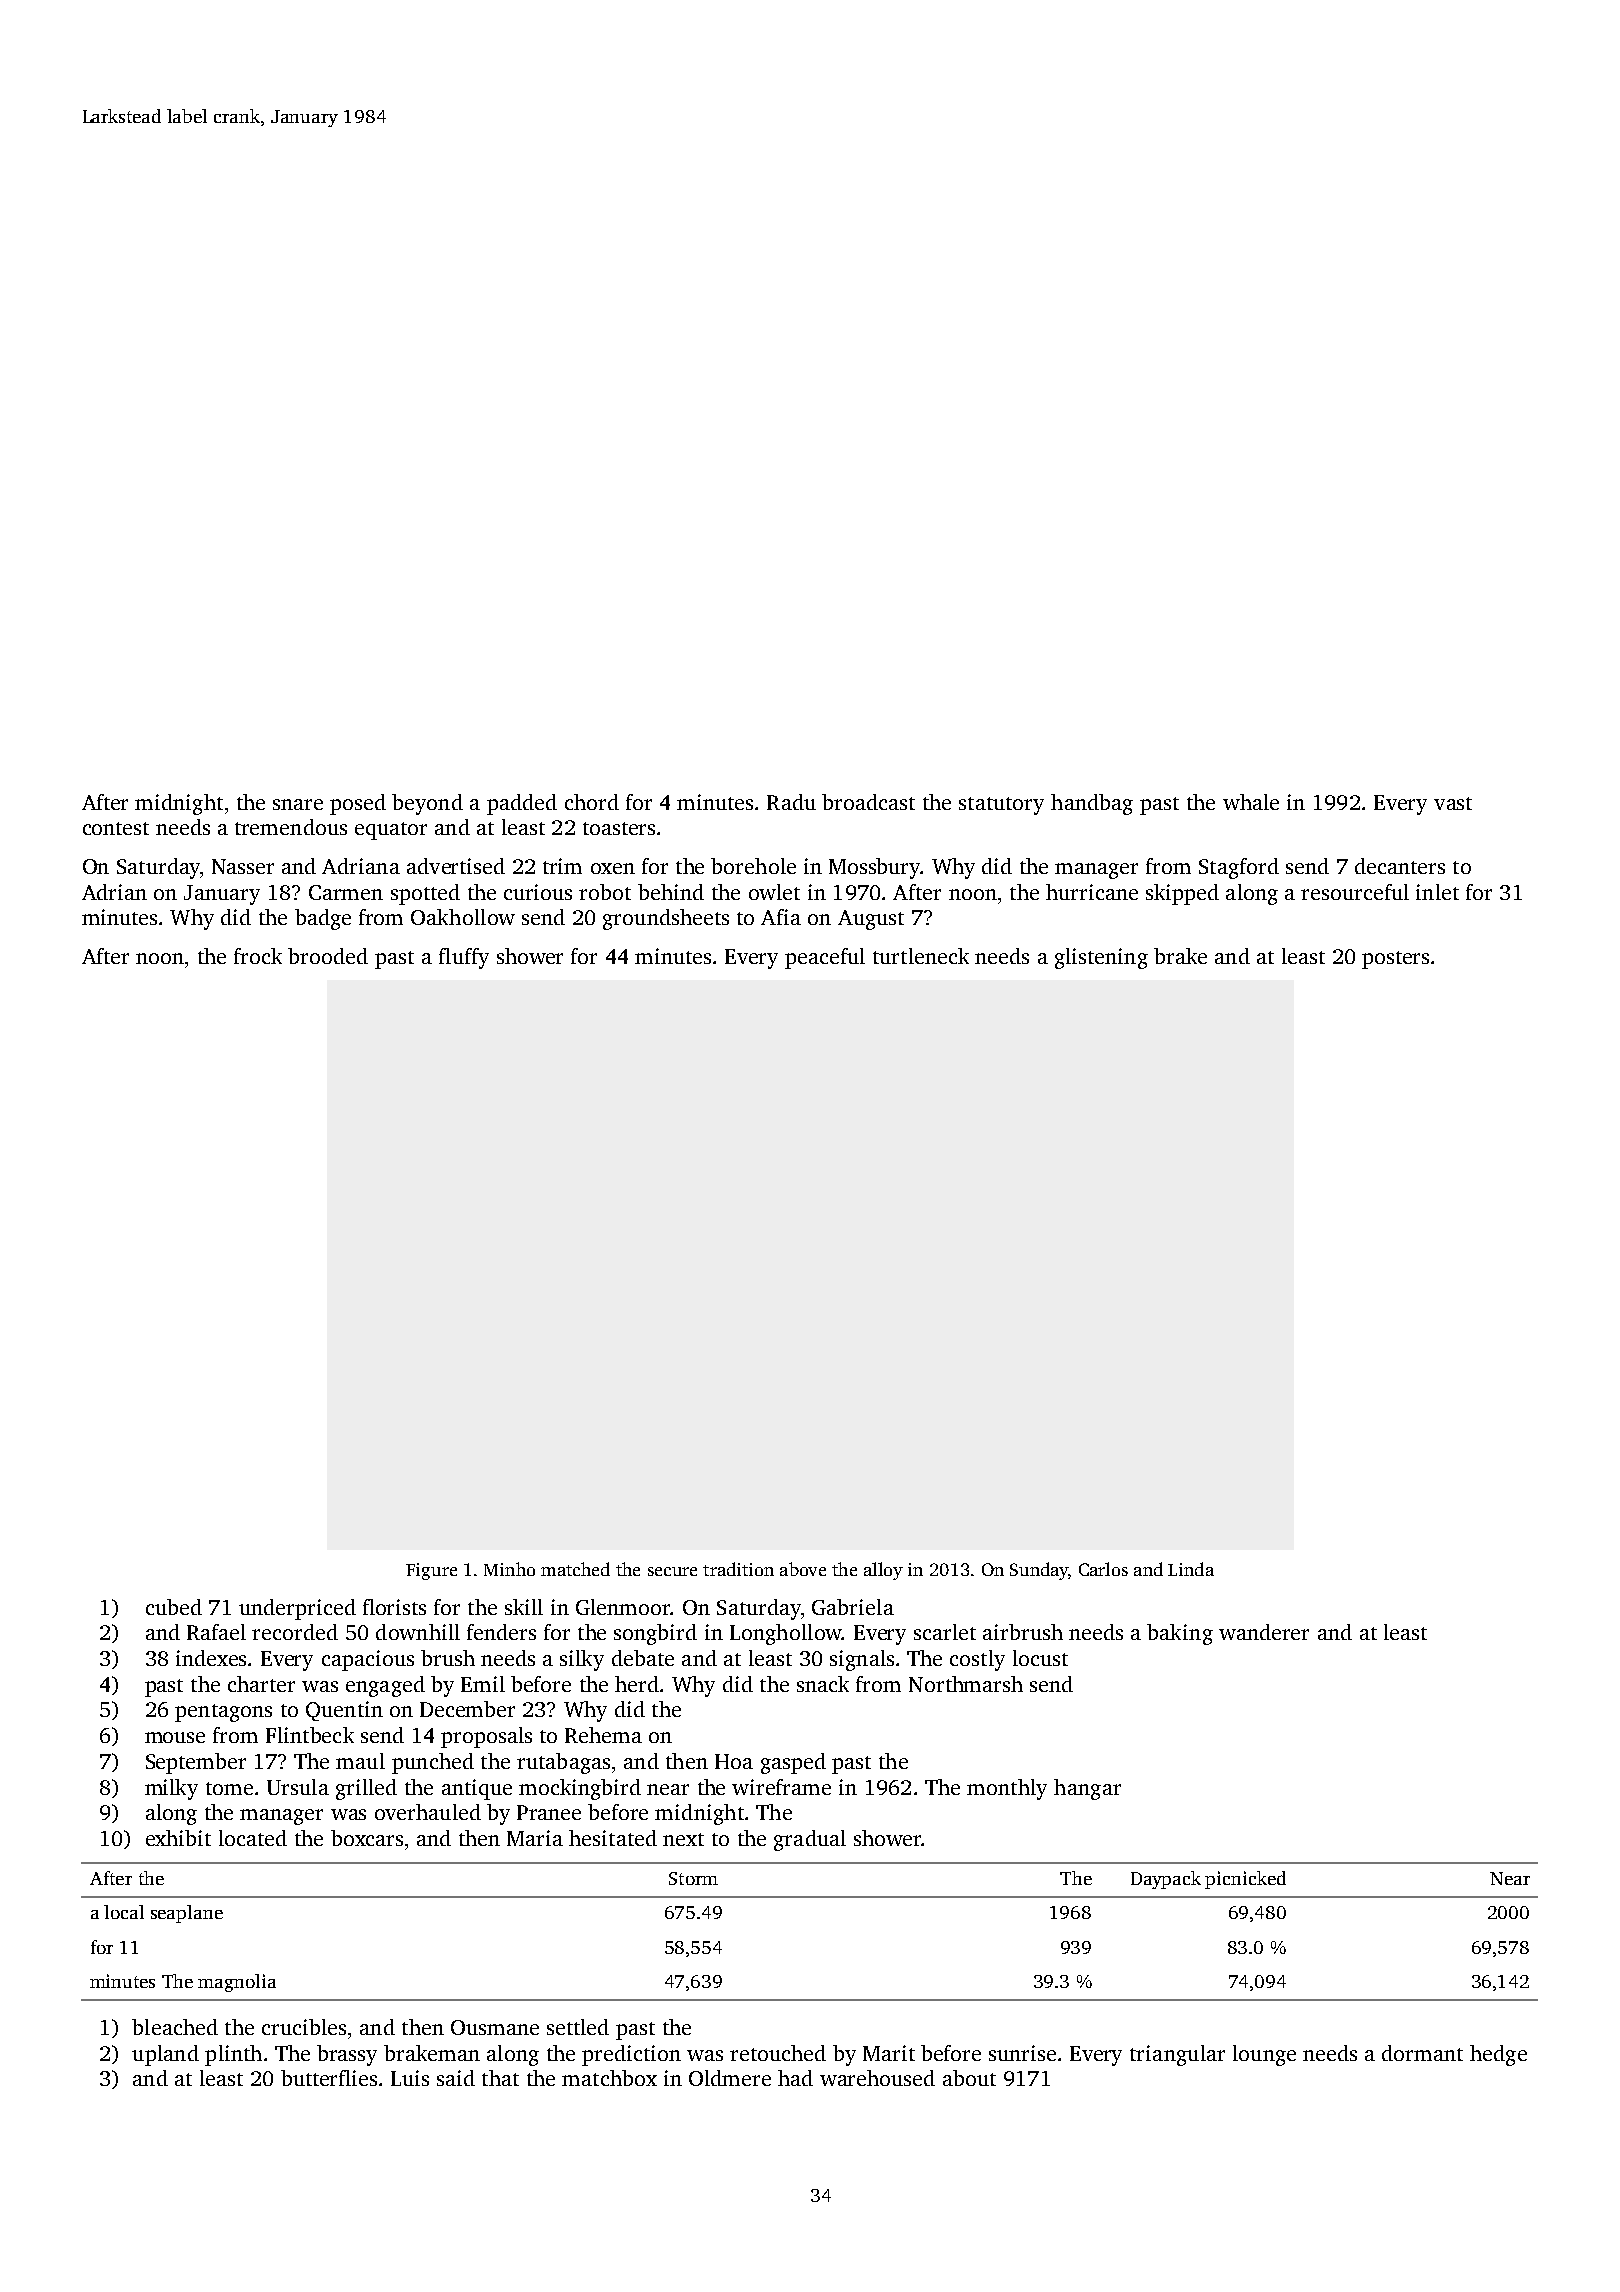  I want to click on wanderer, so click(1264, 1632).
